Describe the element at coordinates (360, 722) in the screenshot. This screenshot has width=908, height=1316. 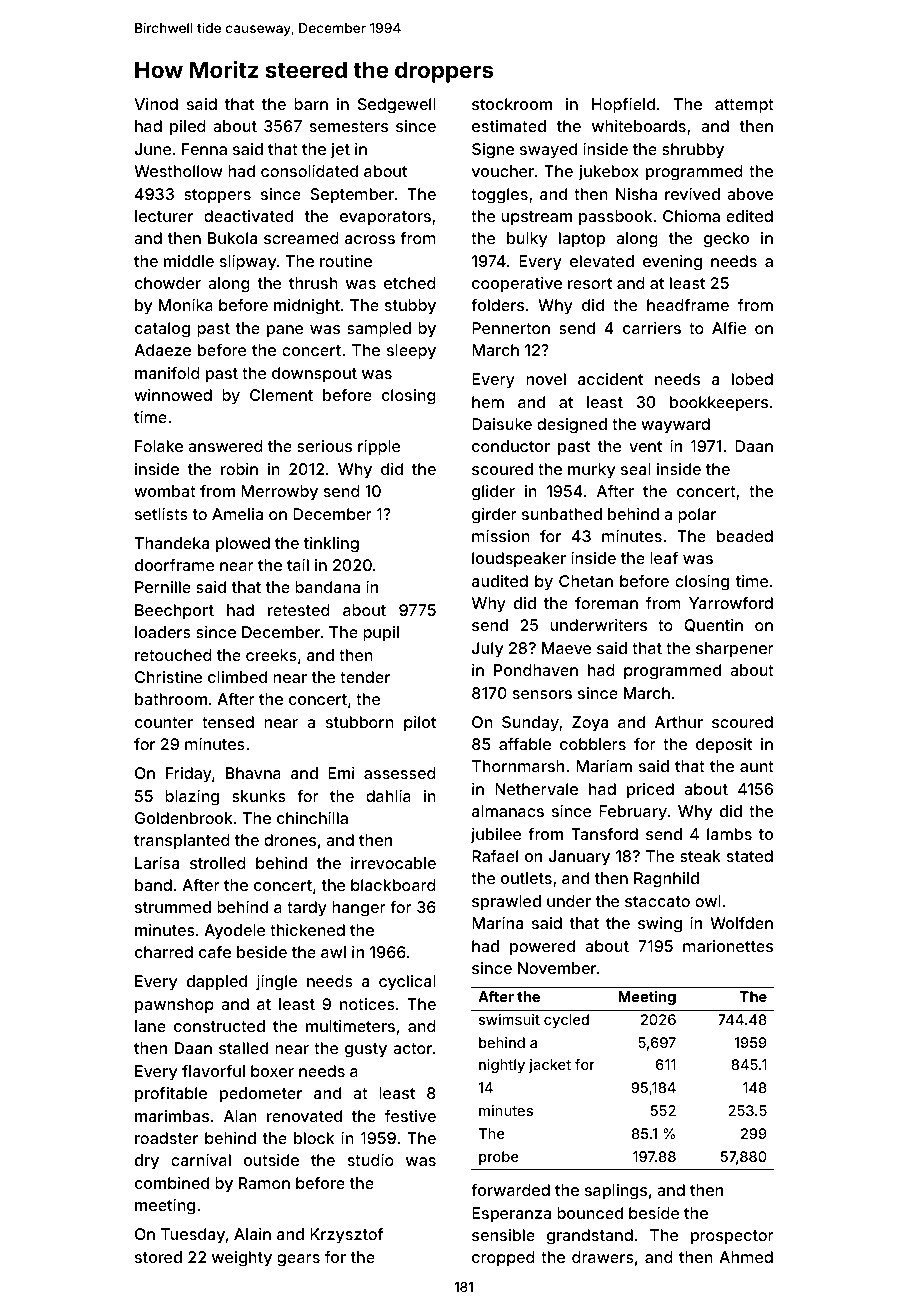
I see `stubborn` at that location.
